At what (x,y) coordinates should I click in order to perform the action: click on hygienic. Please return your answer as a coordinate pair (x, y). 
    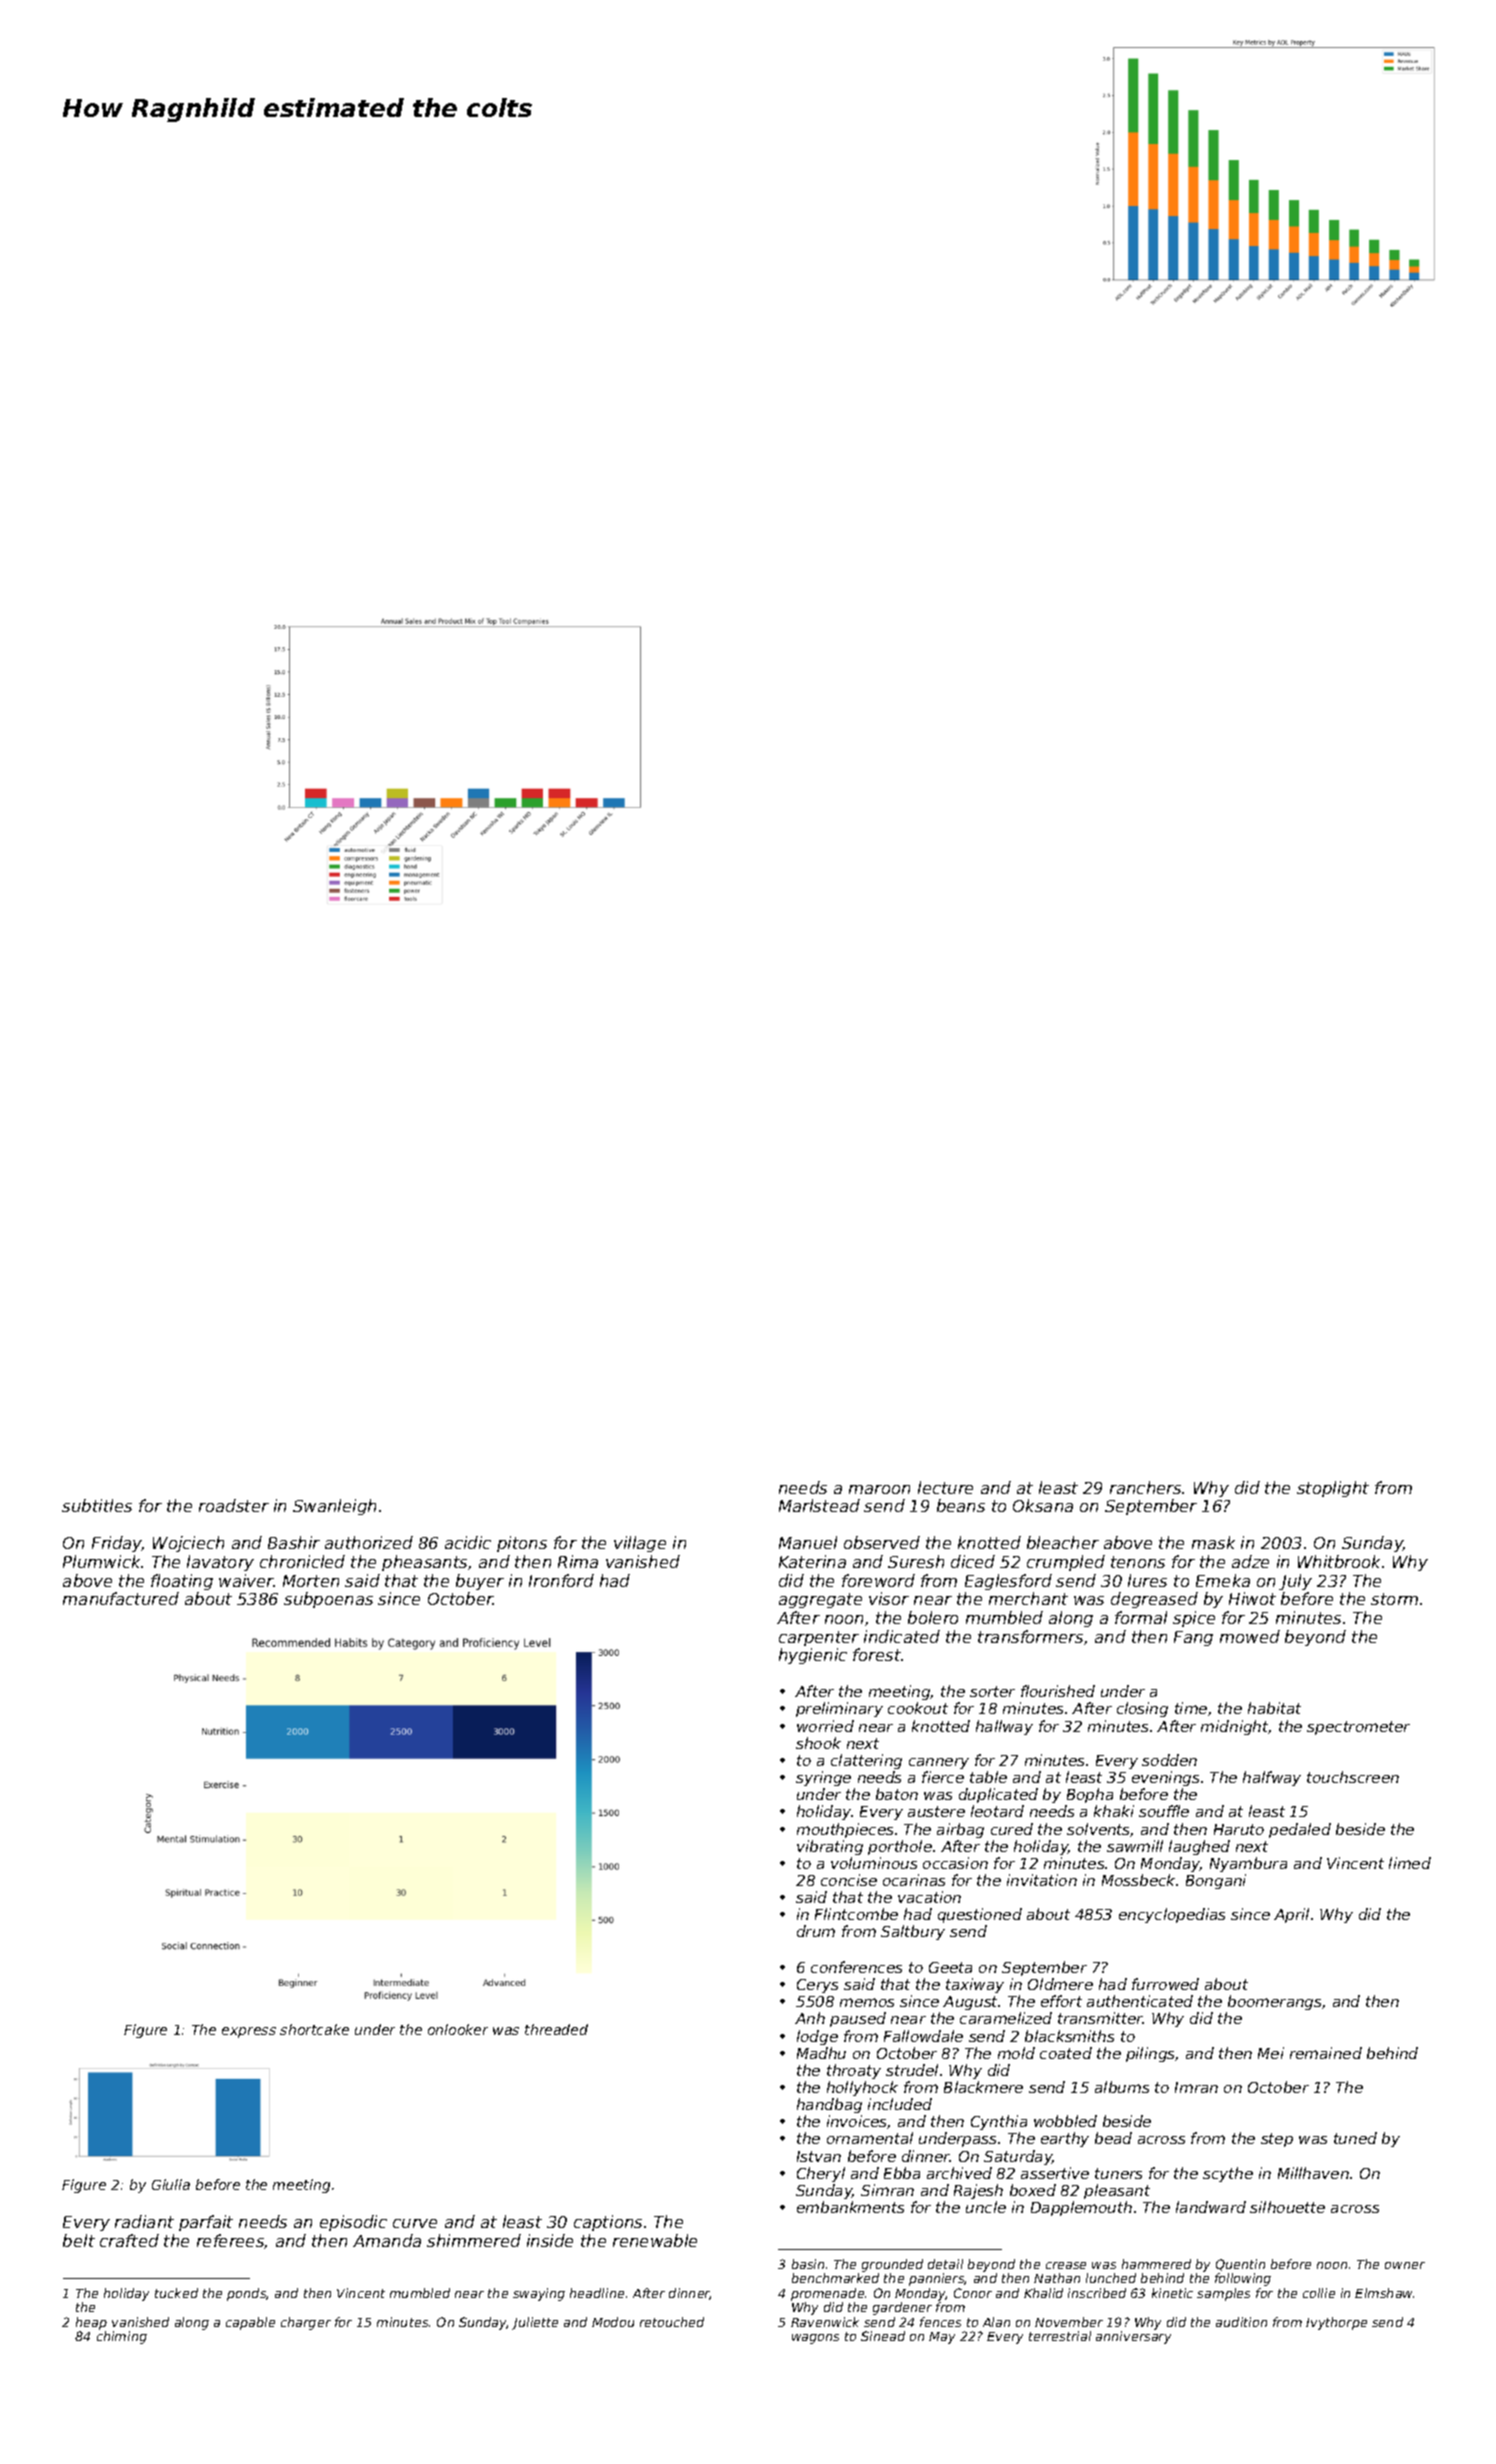
    Looking at the image, I should click on (813, 1656).
